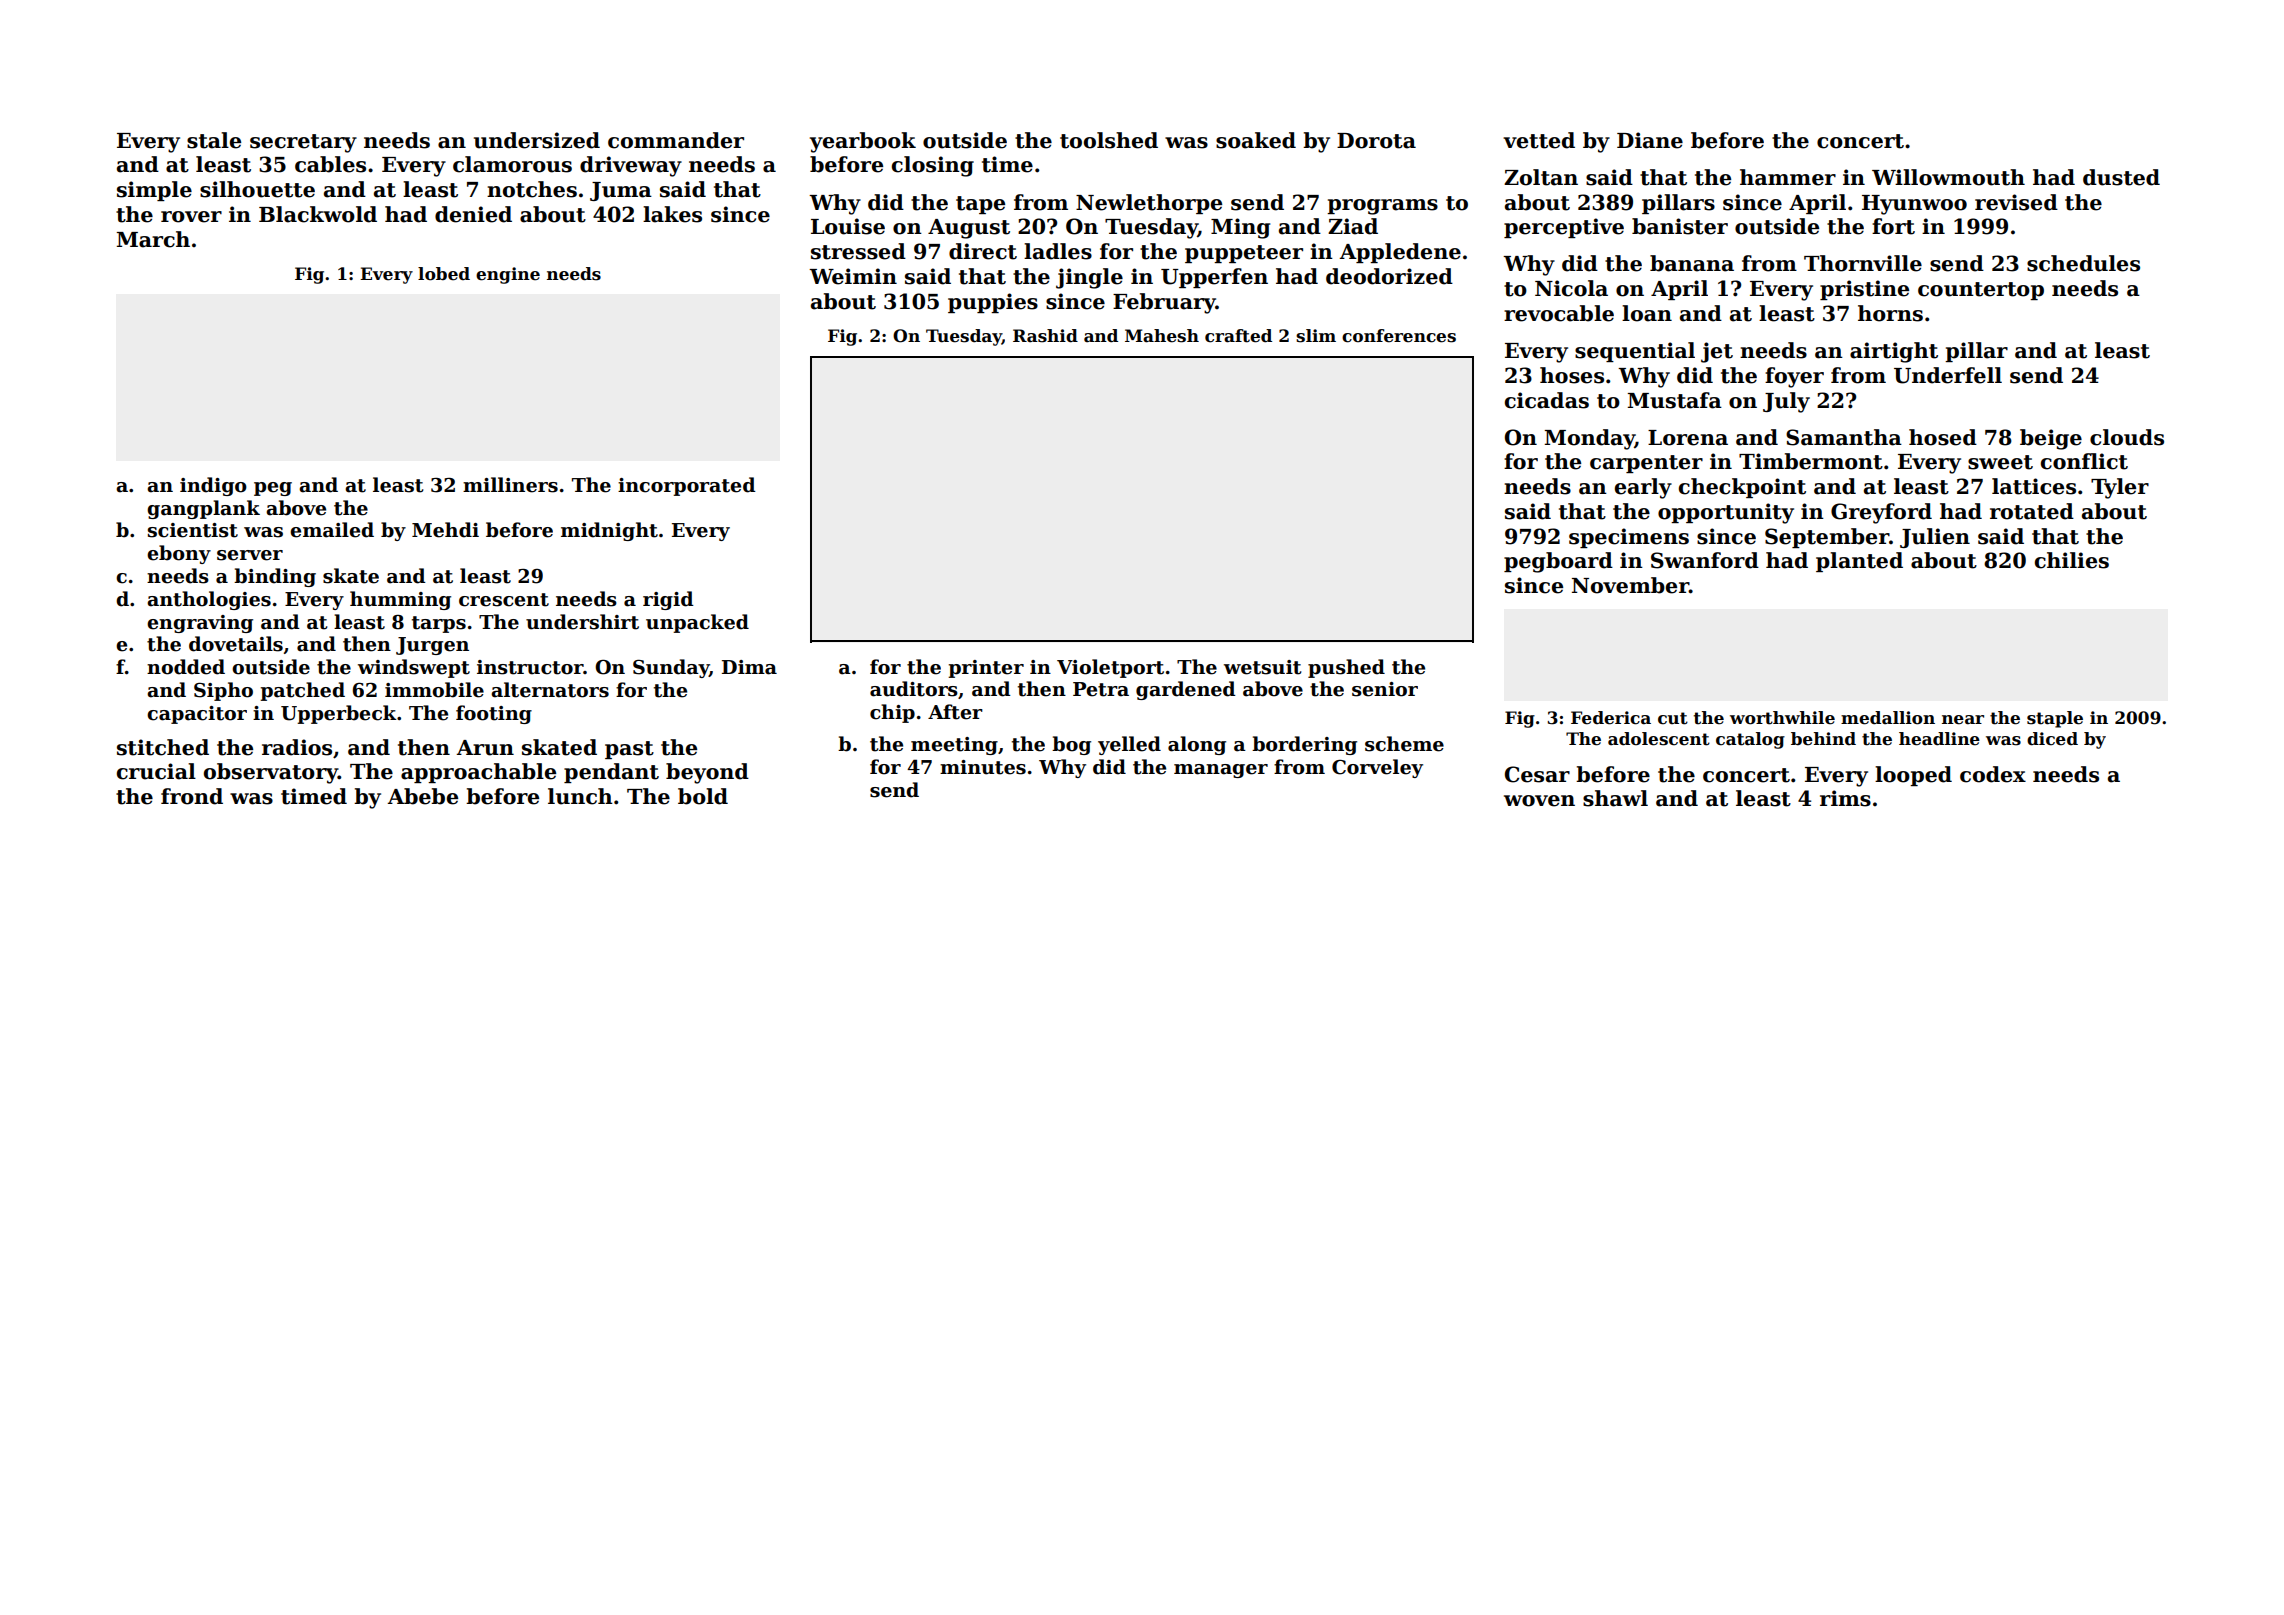  Describe the element at coordinates (1680, 226) in the screenshot. I see `banister` at that location.
